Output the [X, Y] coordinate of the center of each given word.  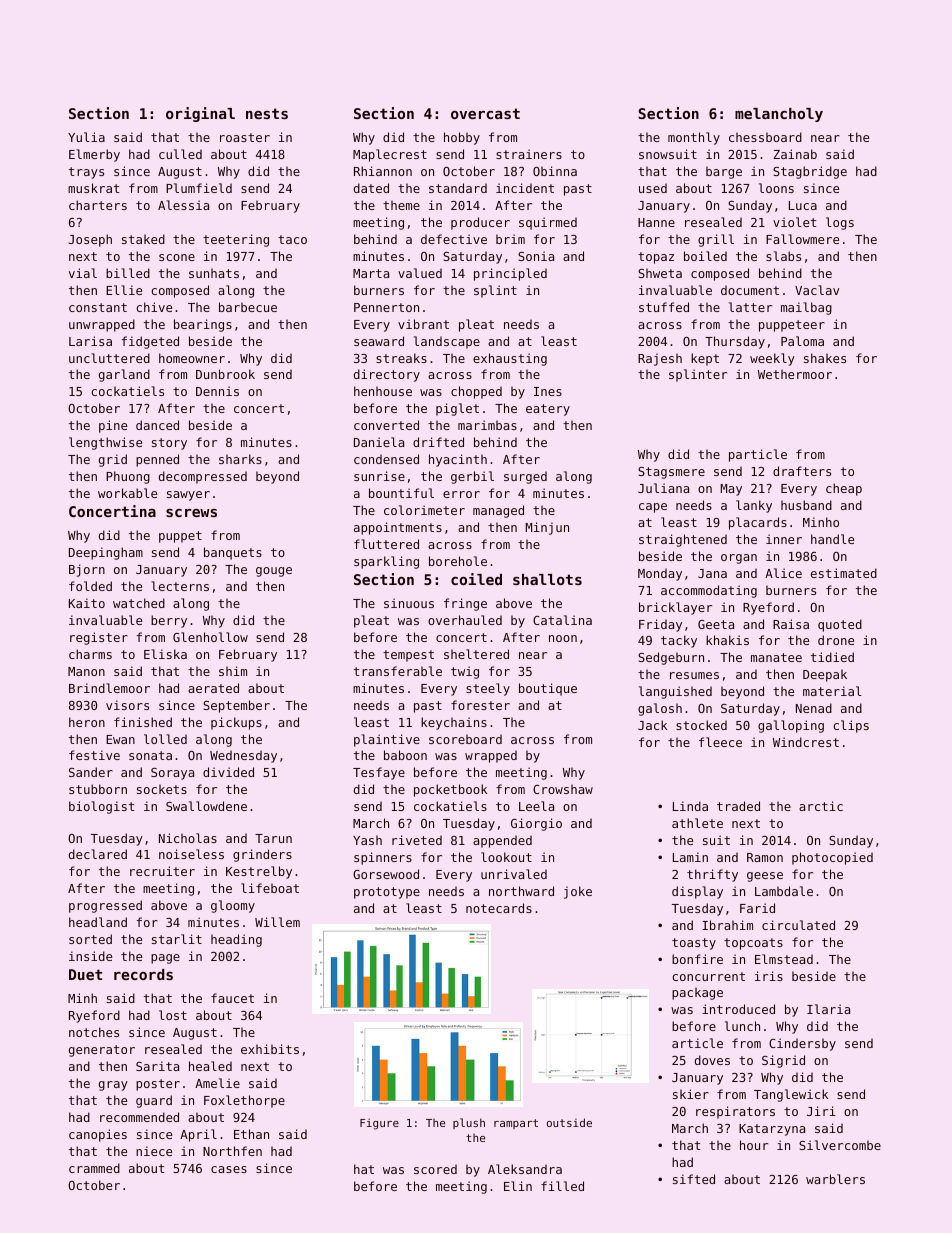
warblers [835, 1179]
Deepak [825, 675]
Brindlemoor [109, 688]
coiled [476, 579]
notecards [499, 908]
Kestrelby [259, 872]
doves [712, 1060]
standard [458, 188]
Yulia [86, 137]
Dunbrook [225, 374]
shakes [825, 358]
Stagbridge [810, 172]
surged [525, 477]
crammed [94, 1168]
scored [435, 1169]
